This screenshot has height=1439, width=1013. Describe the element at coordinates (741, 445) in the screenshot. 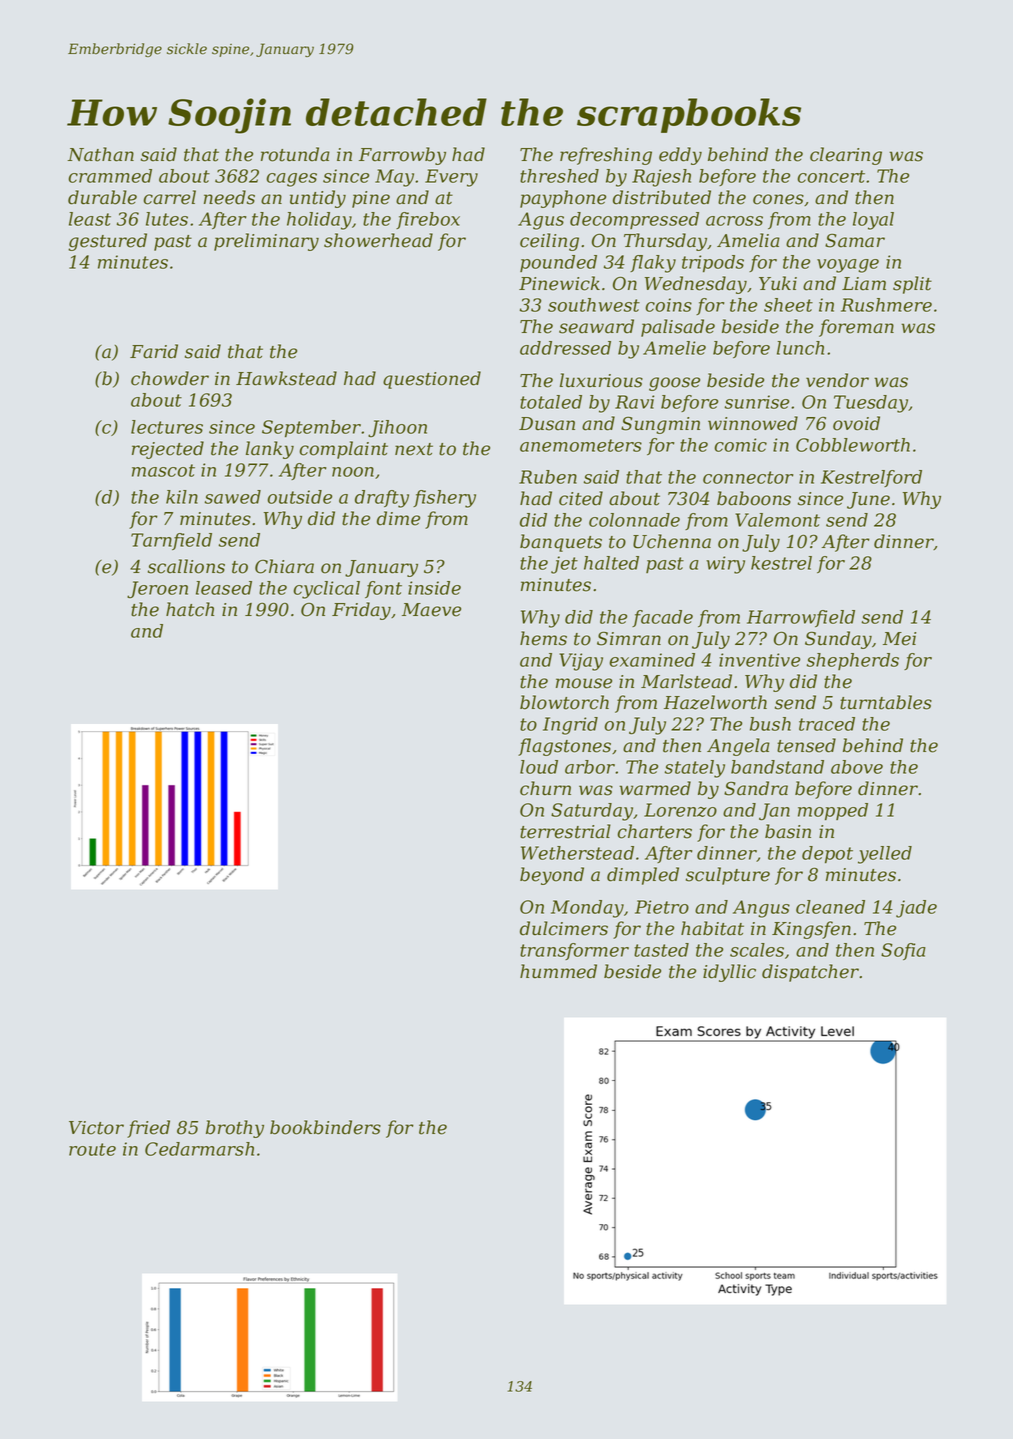

I see `comic` at that location.
